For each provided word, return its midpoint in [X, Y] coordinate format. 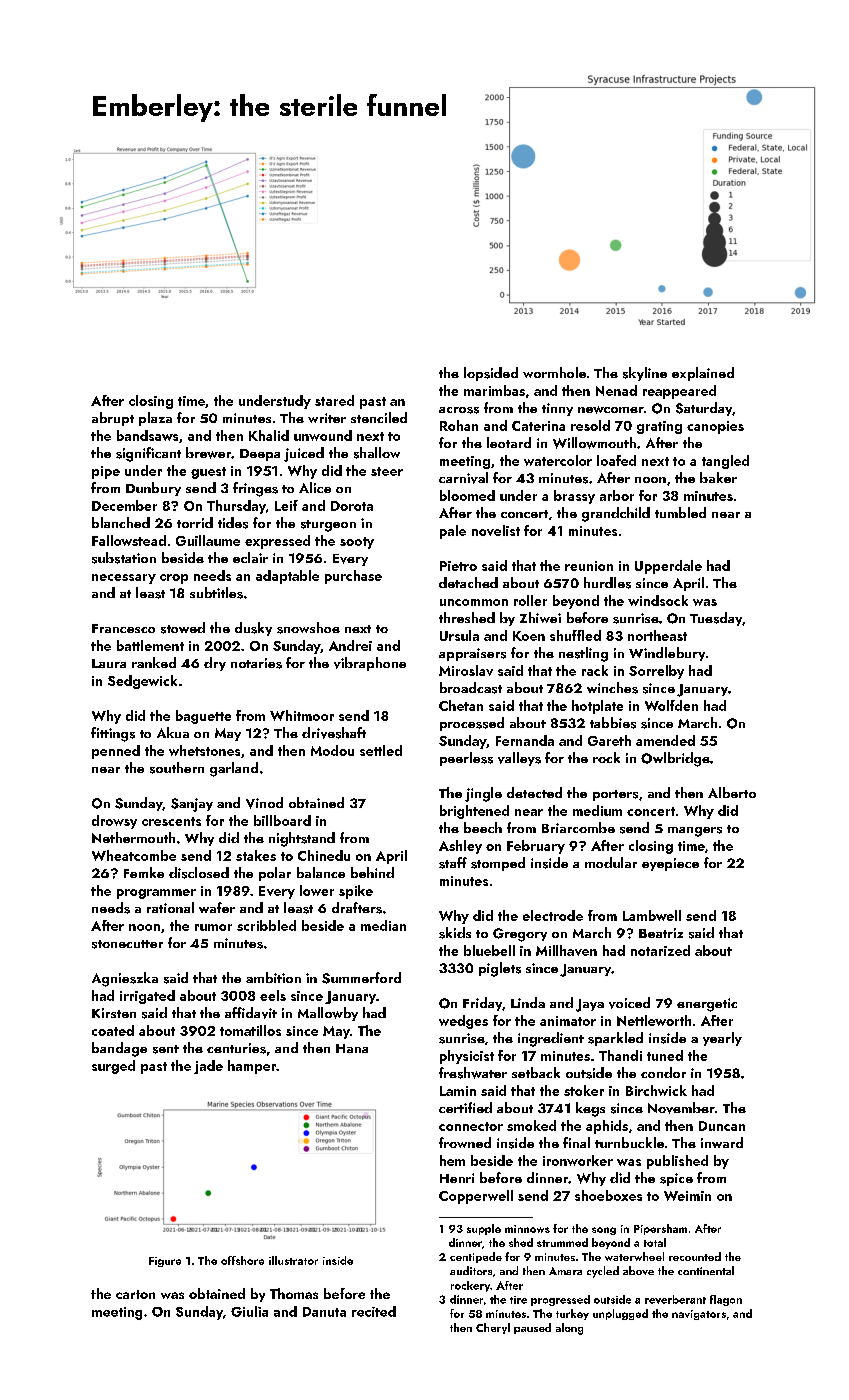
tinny [557, 409]
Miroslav [466, 670]
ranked [154, 662]
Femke [144, 872]
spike [356, 892]
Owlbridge [675, 759]
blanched [121, 522]
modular [611, 862]
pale [453, 532]
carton [135, 1294]
